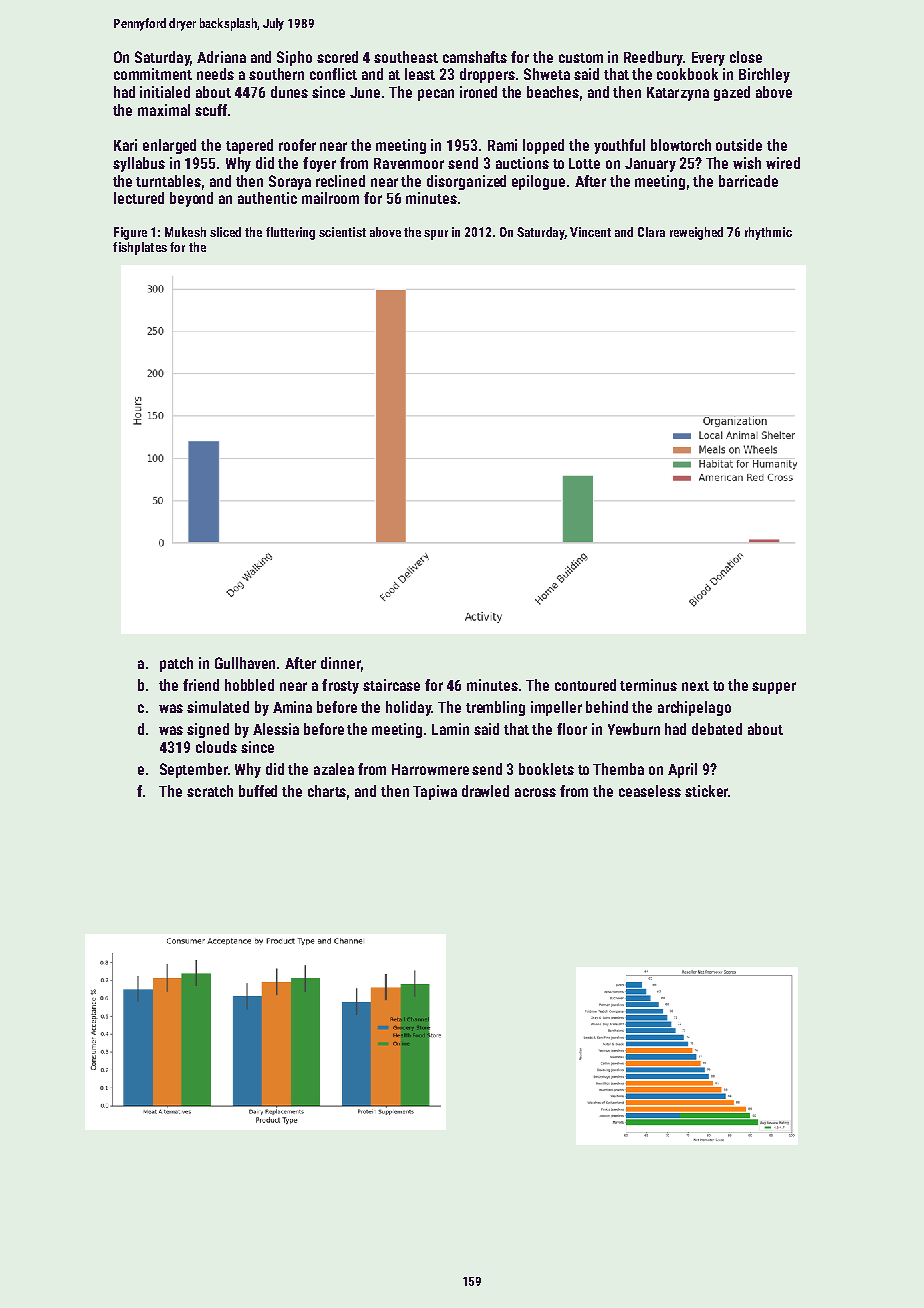  Describe the element at coordinates (216, 747) in the page. I see `clouds` at that location.
